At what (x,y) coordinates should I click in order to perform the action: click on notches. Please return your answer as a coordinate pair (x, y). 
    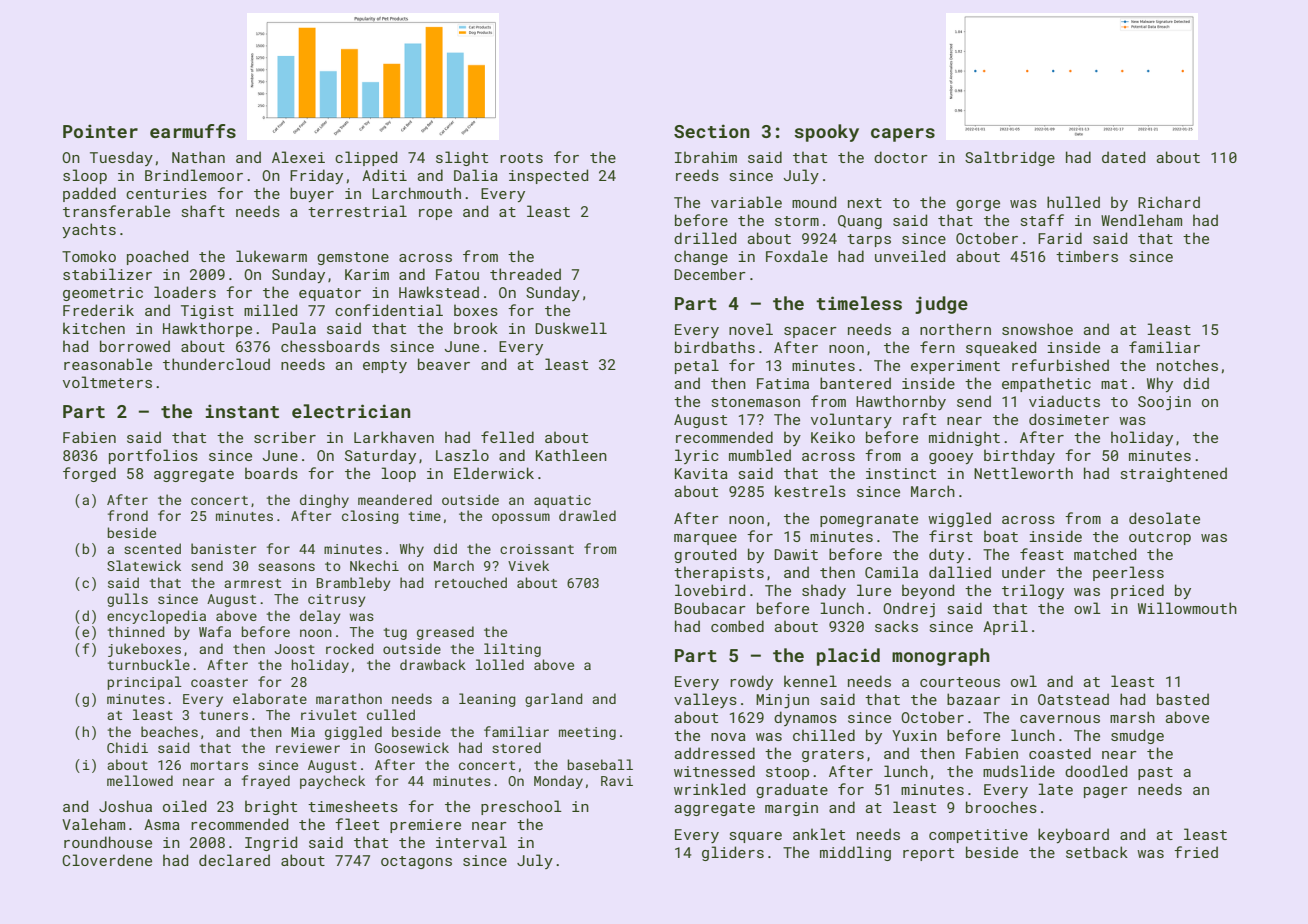
    Looking at the image, I should click on (1187, 365).
